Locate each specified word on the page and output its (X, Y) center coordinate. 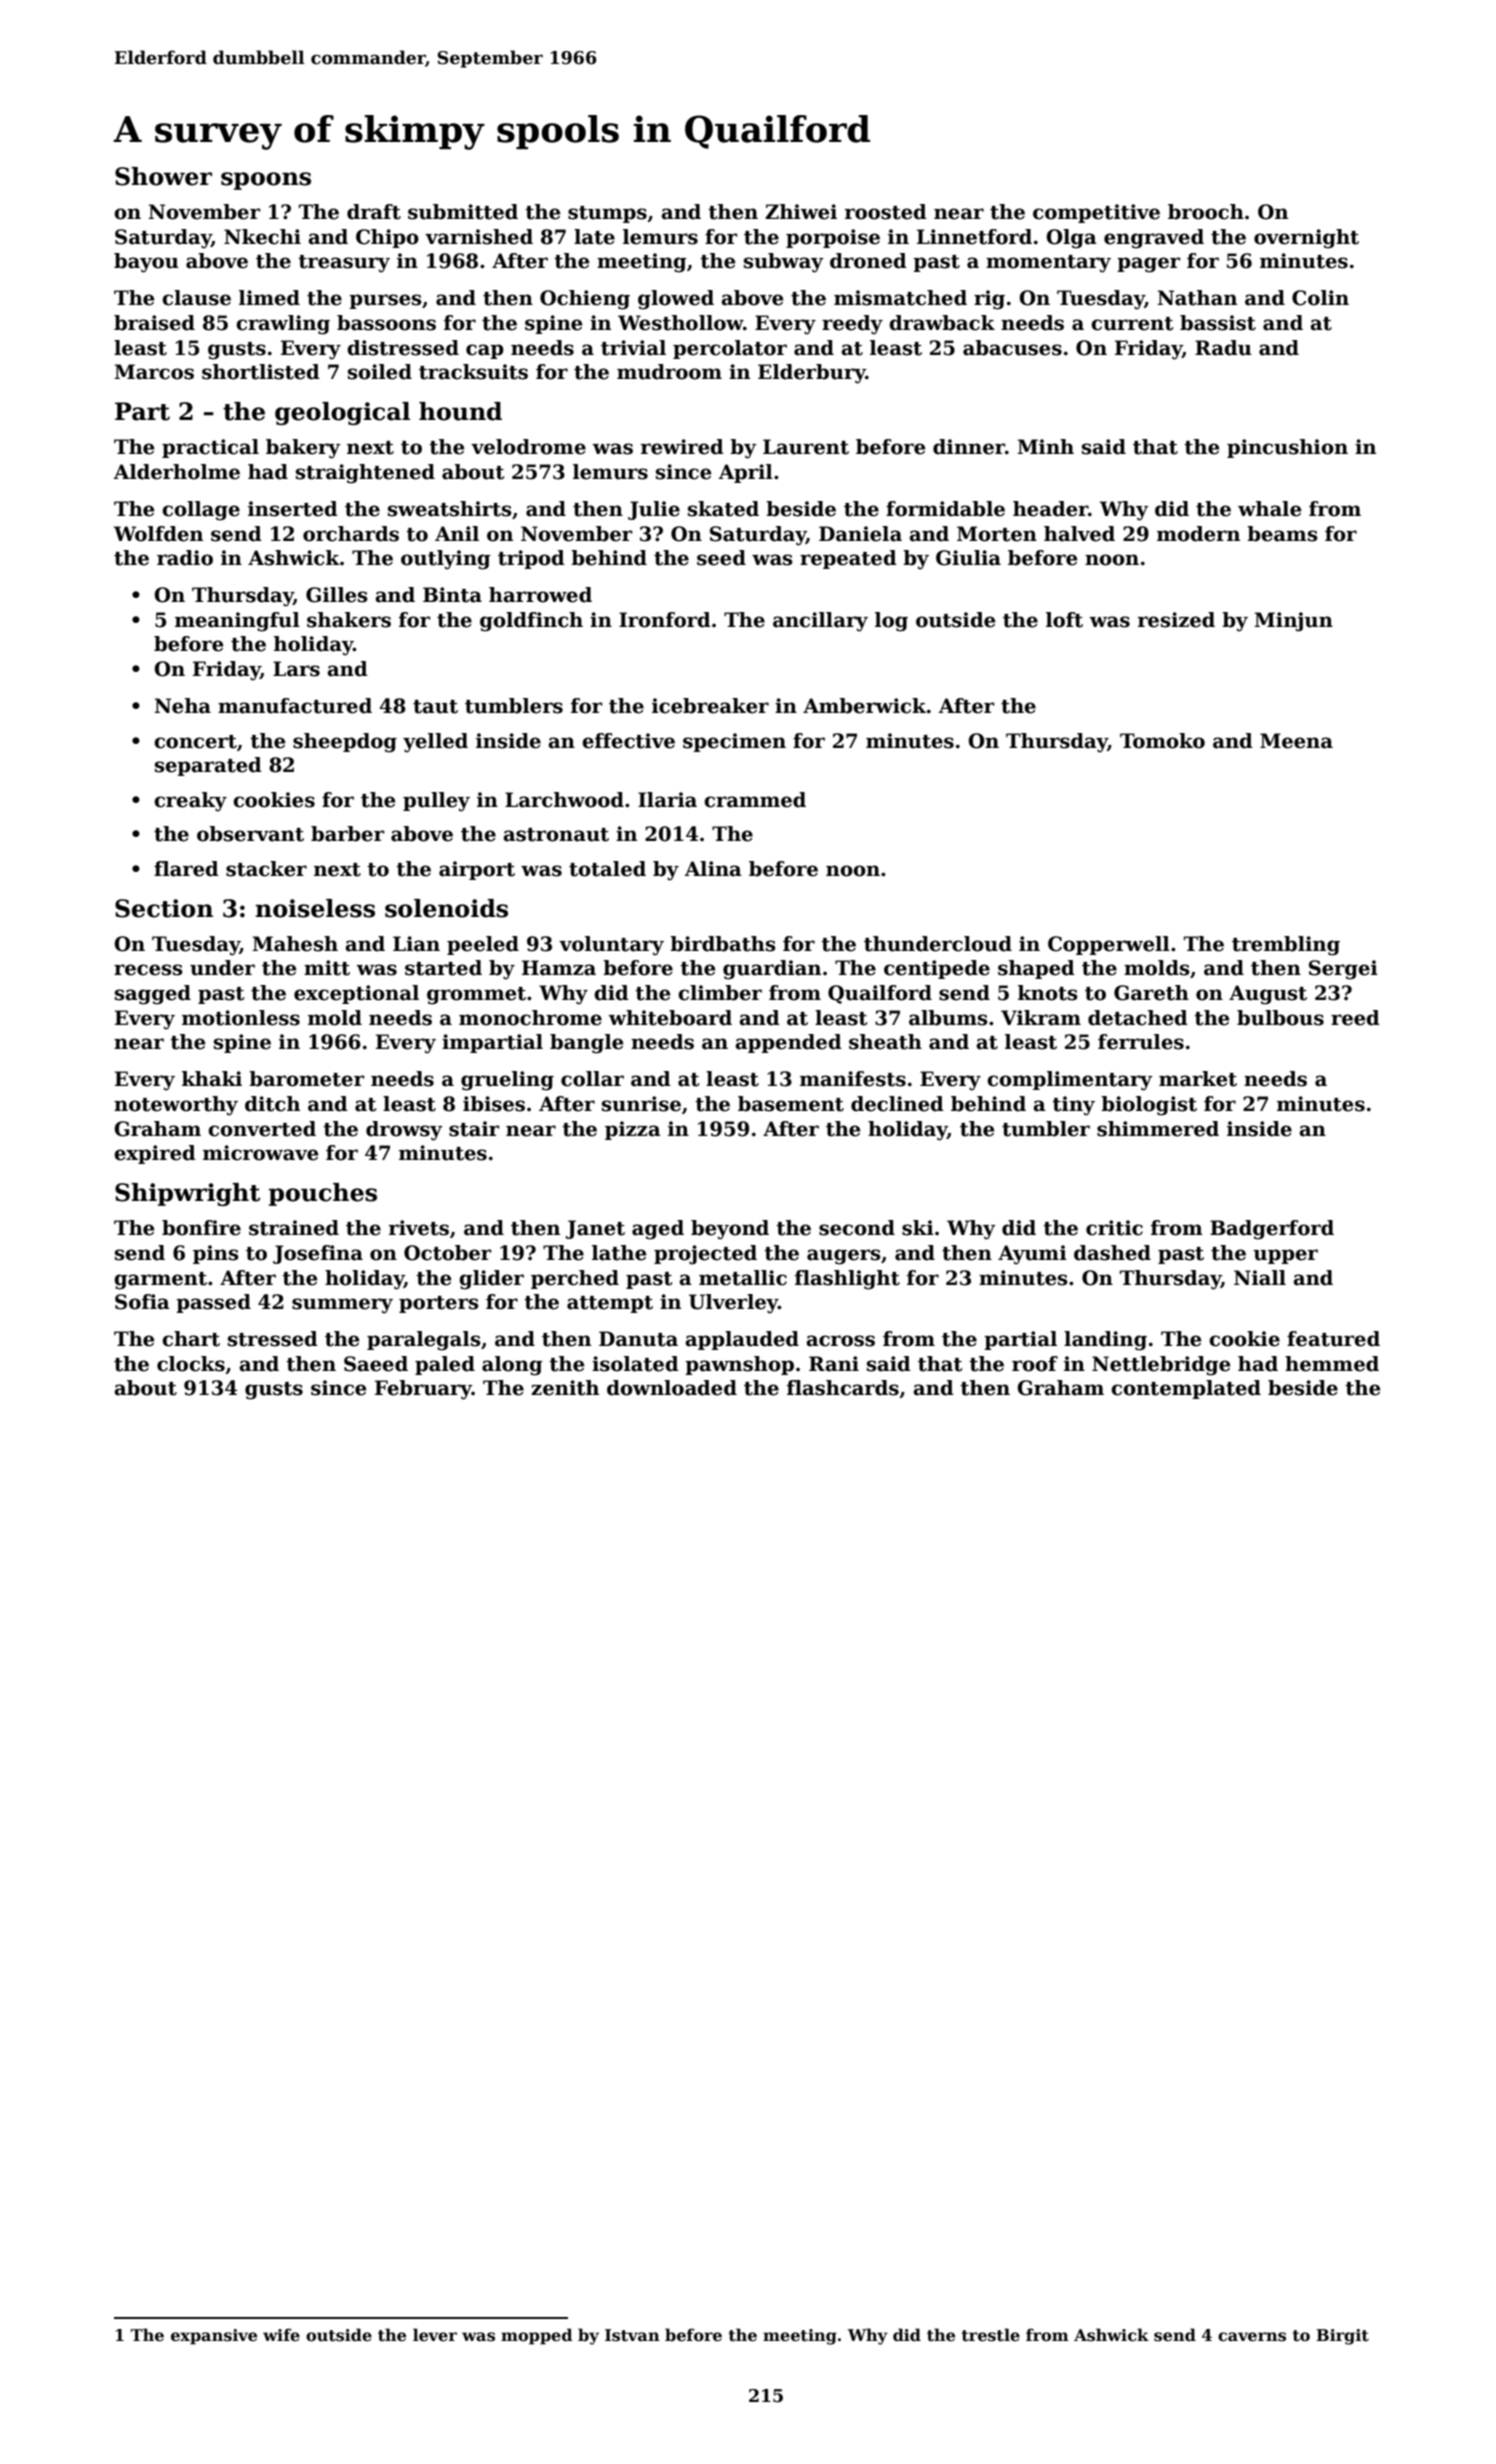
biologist (1149, 1106)
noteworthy (176, 1106)
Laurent (806, 447)
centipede (937, 969)
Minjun (1293, 622)
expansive (214, 2337)
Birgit (1342, 2337)
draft (374, 212)
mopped (537, 2336)
